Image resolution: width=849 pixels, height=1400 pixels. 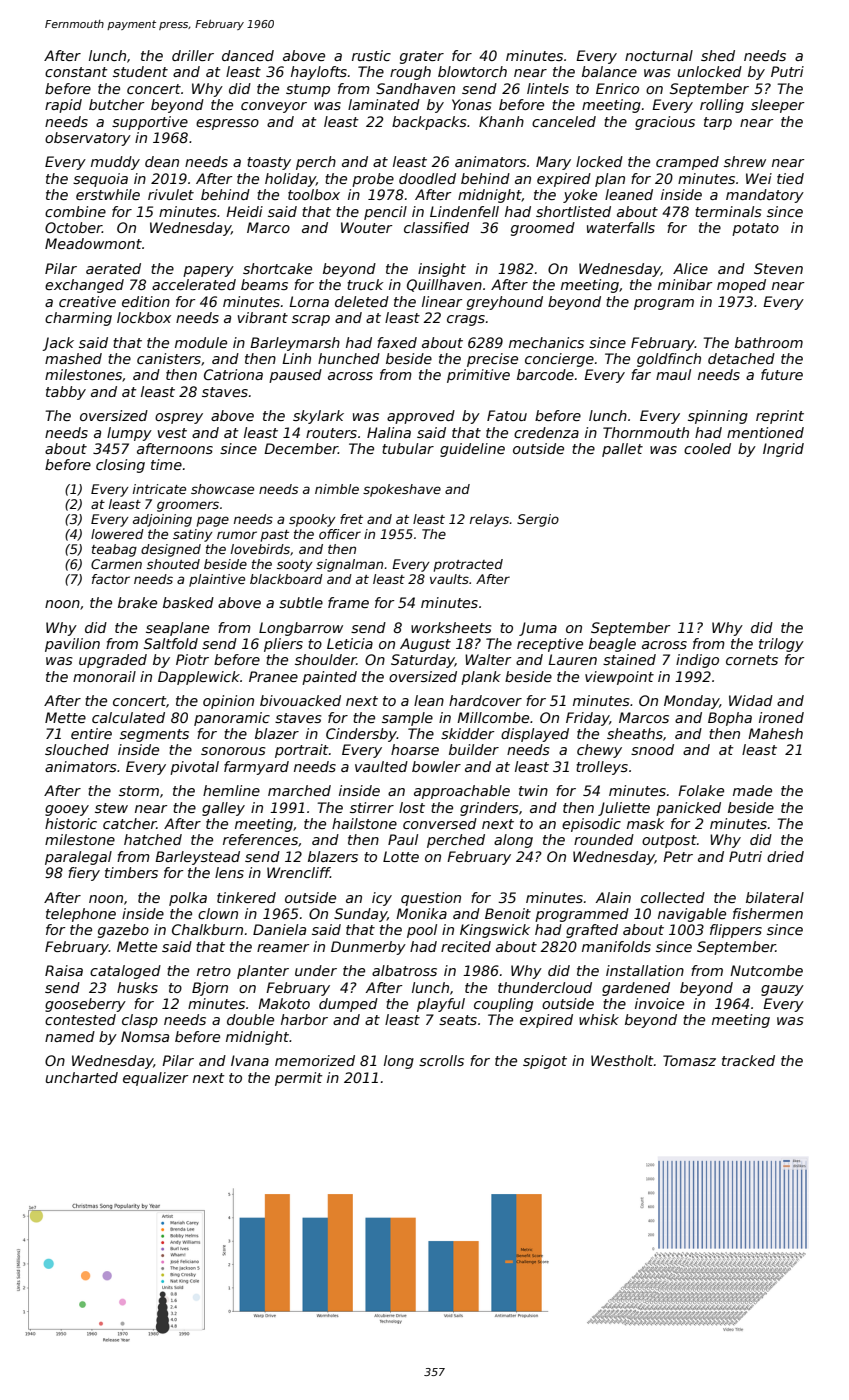 I want to click on butcher, so click(x=117, y=104).
